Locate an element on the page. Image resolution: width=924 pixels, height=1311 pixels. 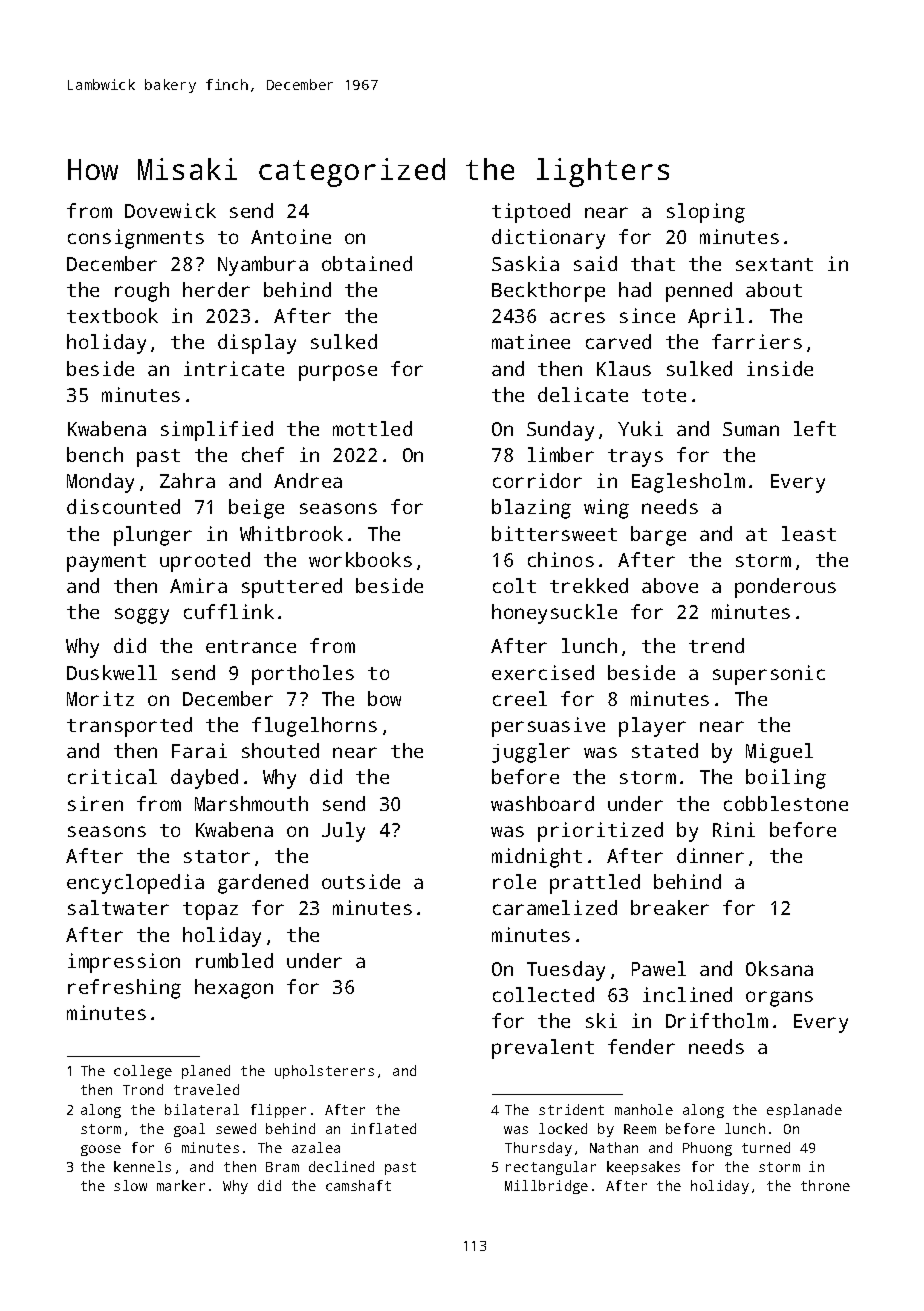
bilateral is located at coordinates (202, 1109).
